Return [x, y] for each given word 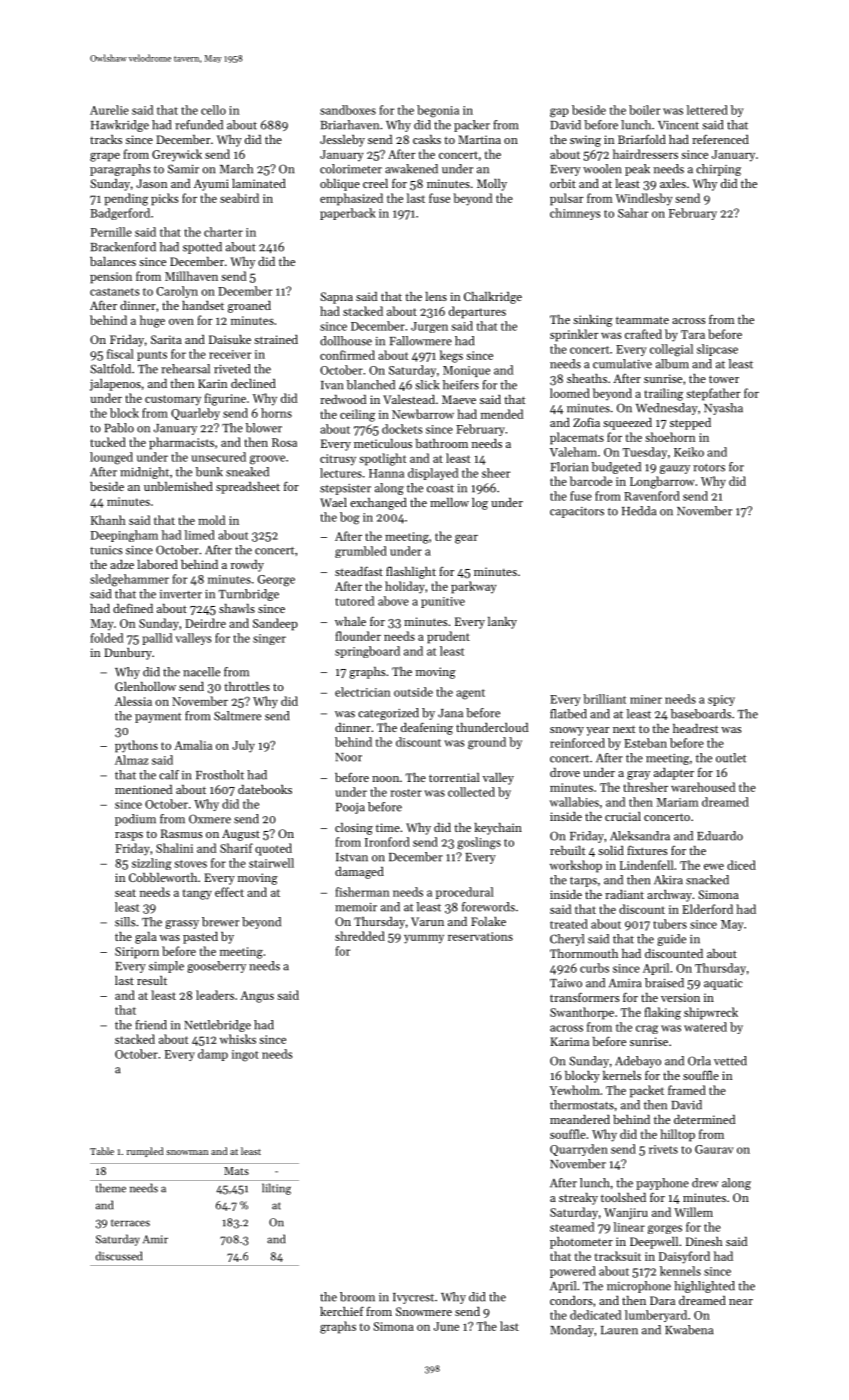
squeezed [627, 424]
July [243, 746]
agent [470, 694]
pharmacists [181, 443]
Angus [257, 997]
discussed [119, 1256]
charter [223, 232]
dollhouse [346, 341]
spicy [721, 700]
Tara [693, 334]
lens [436, 296]
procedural [465, 893]
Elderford [707, 909]
